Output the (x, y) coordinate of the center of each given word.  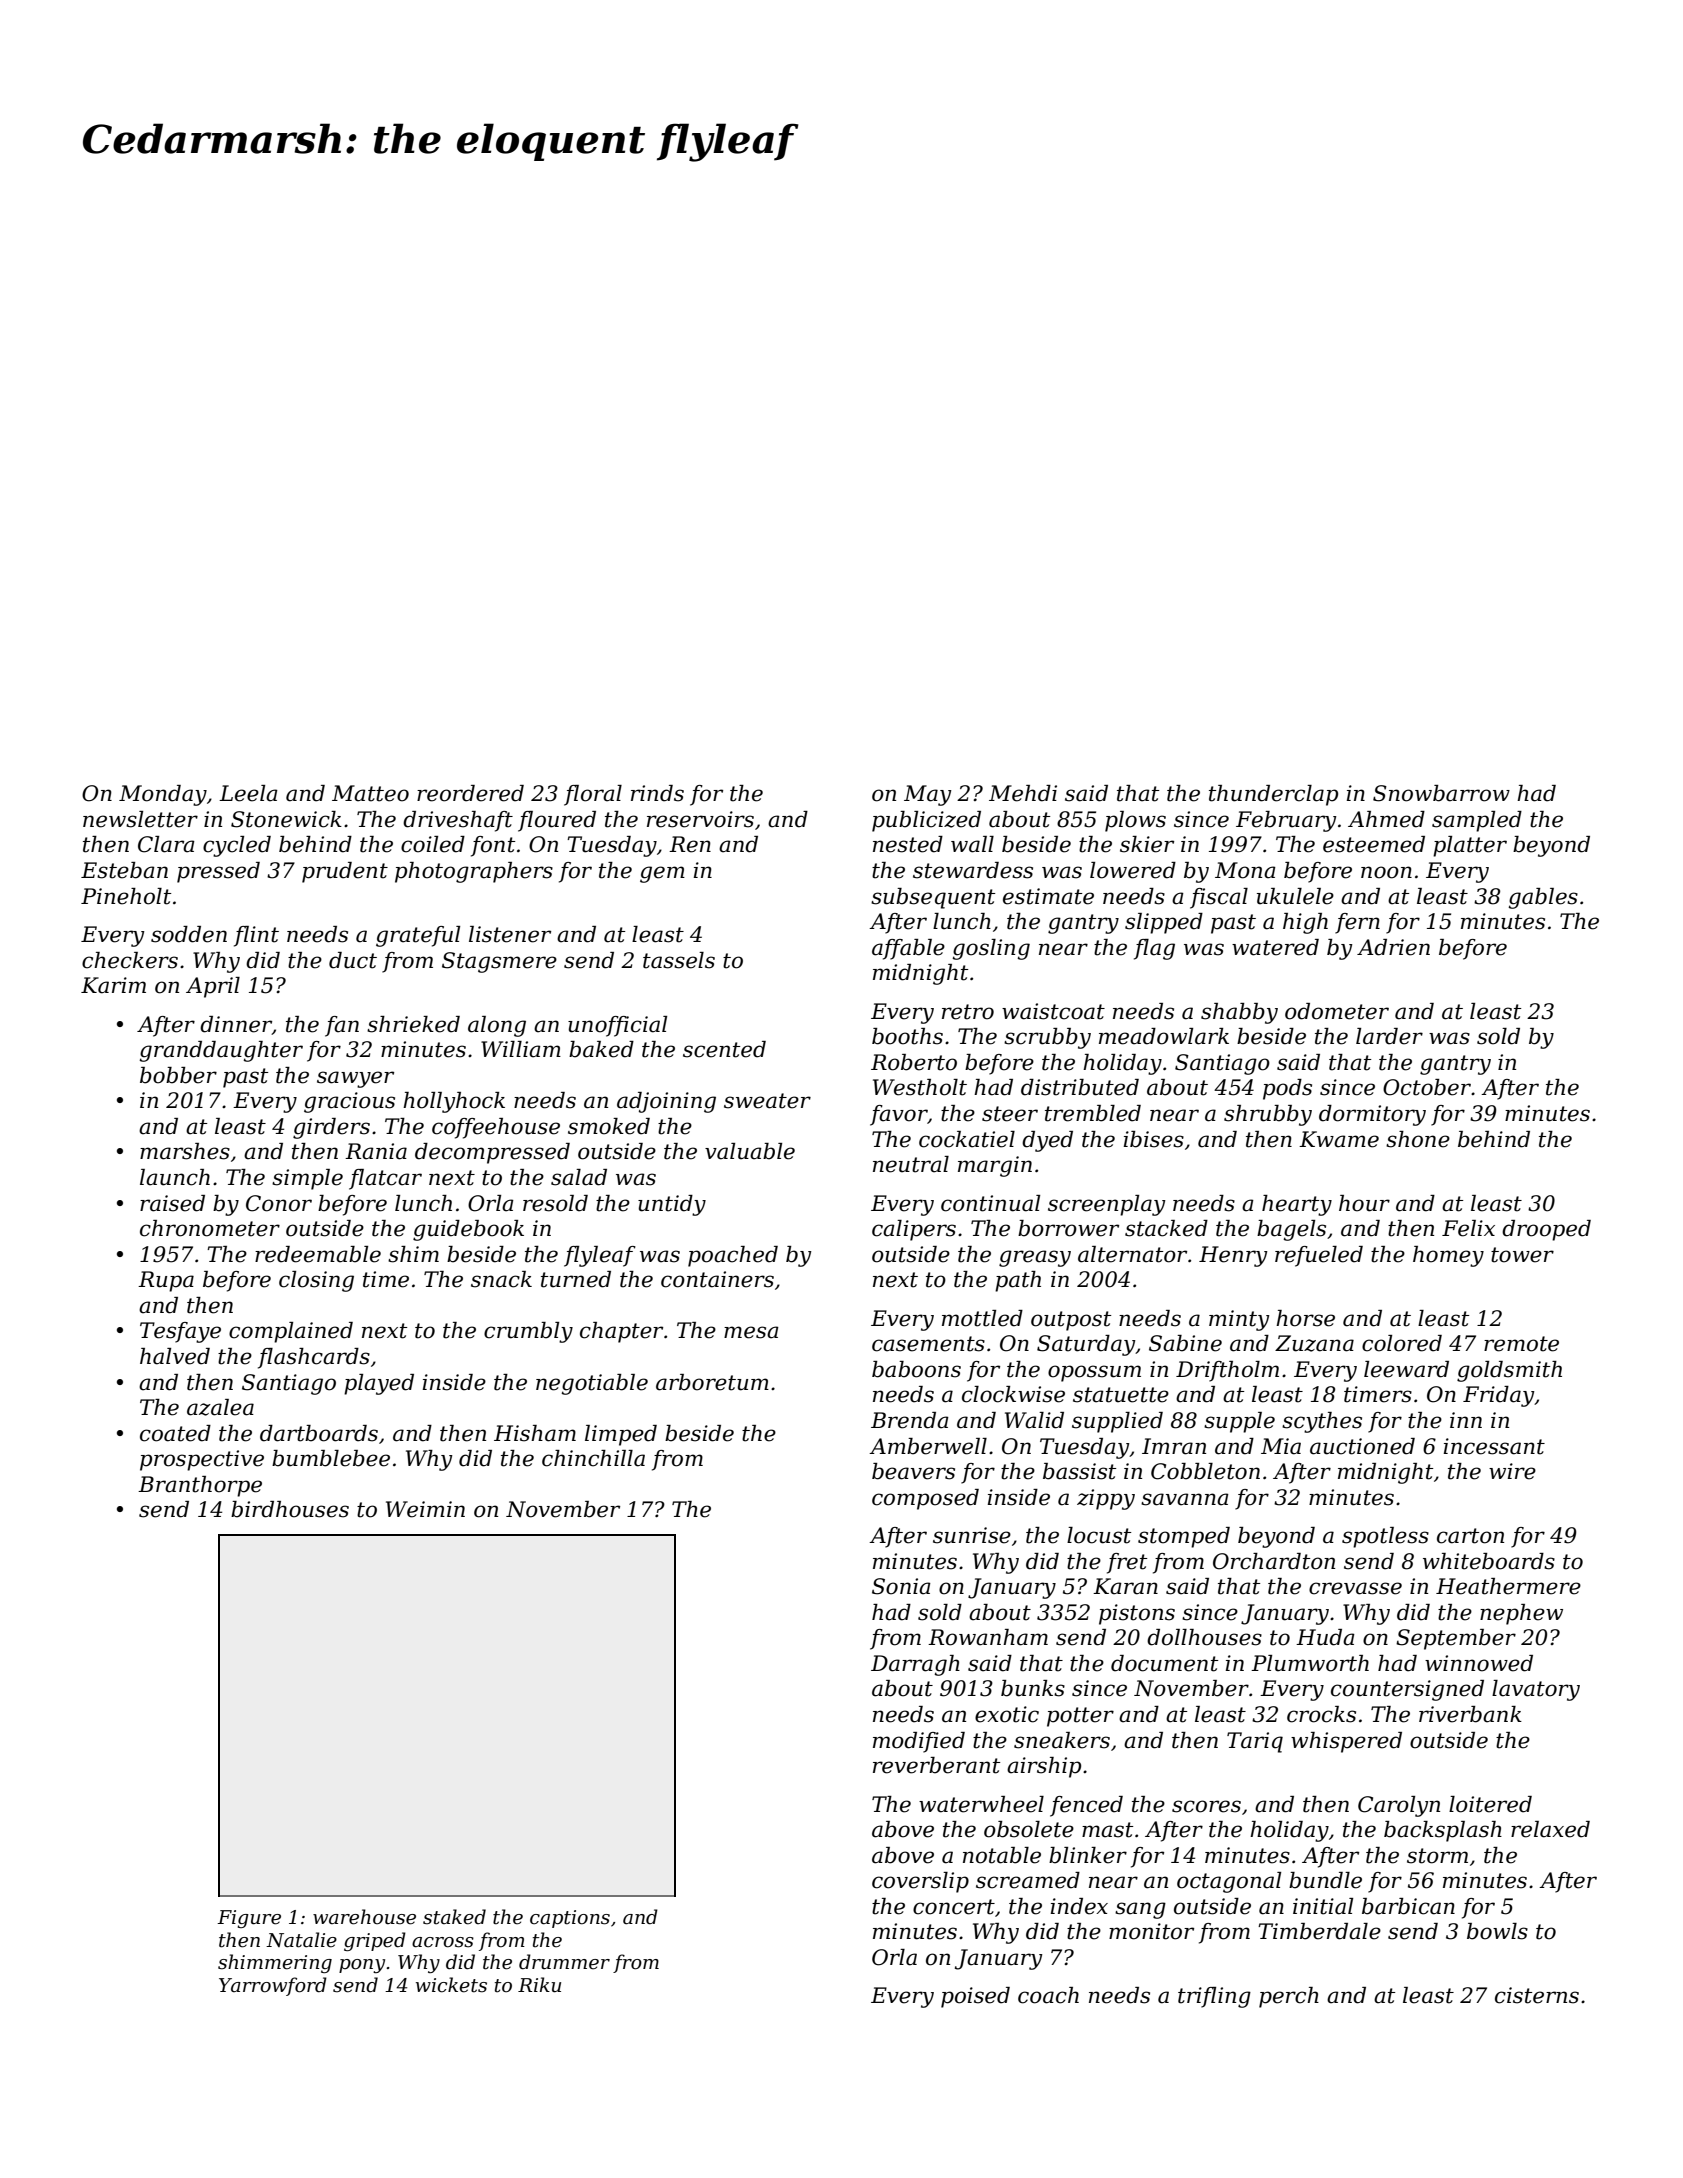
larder (1389, 1036)
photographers (474, 872)
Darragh (915, 1665)
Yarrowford (273, 1986)
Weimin (425, 1509)
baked (601, 1049)
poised (975, 1997)
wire (1512, 1471)
